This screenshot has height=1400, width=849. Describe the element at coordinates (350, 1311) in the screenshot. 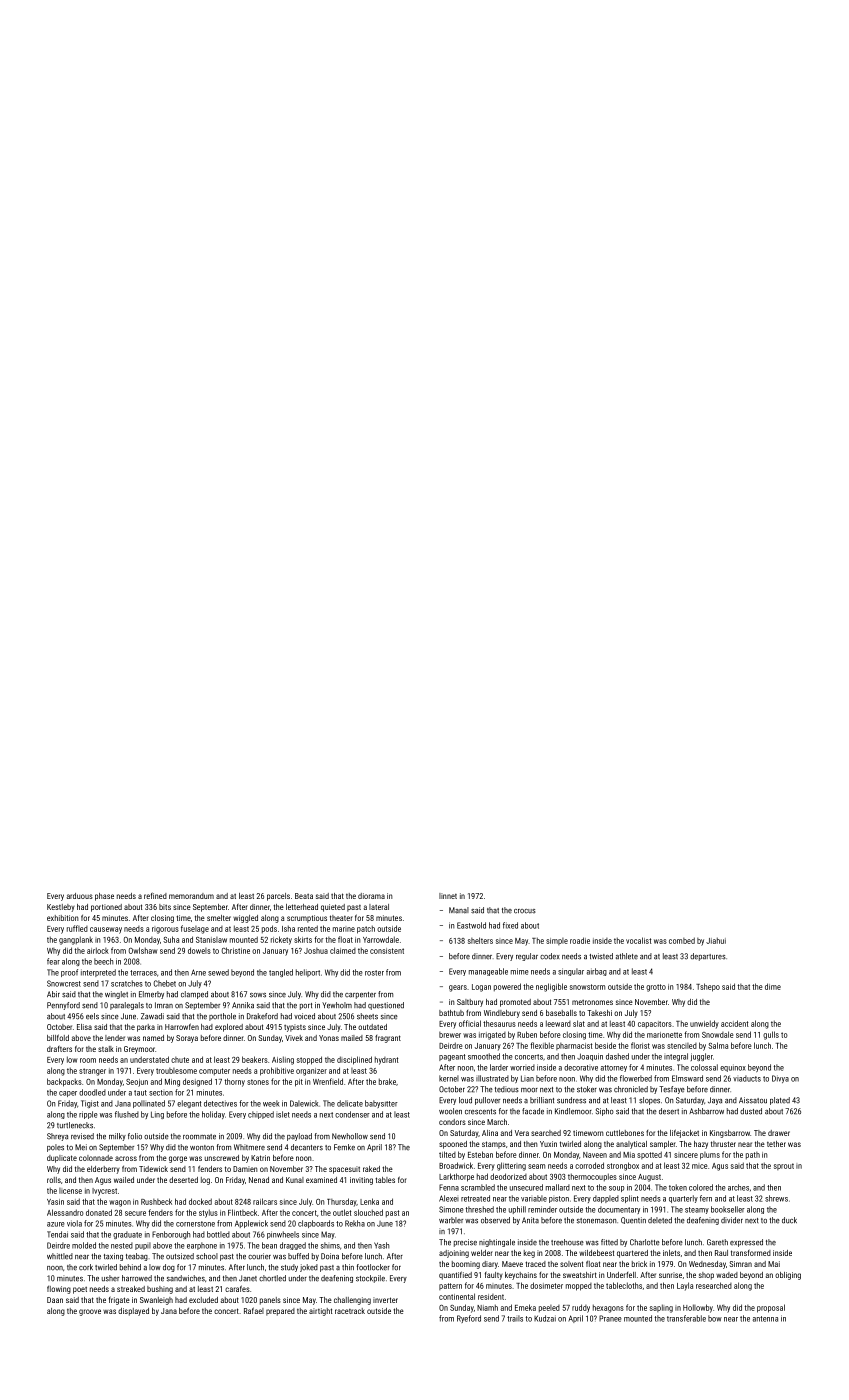

I see `racetrack` at that location.
